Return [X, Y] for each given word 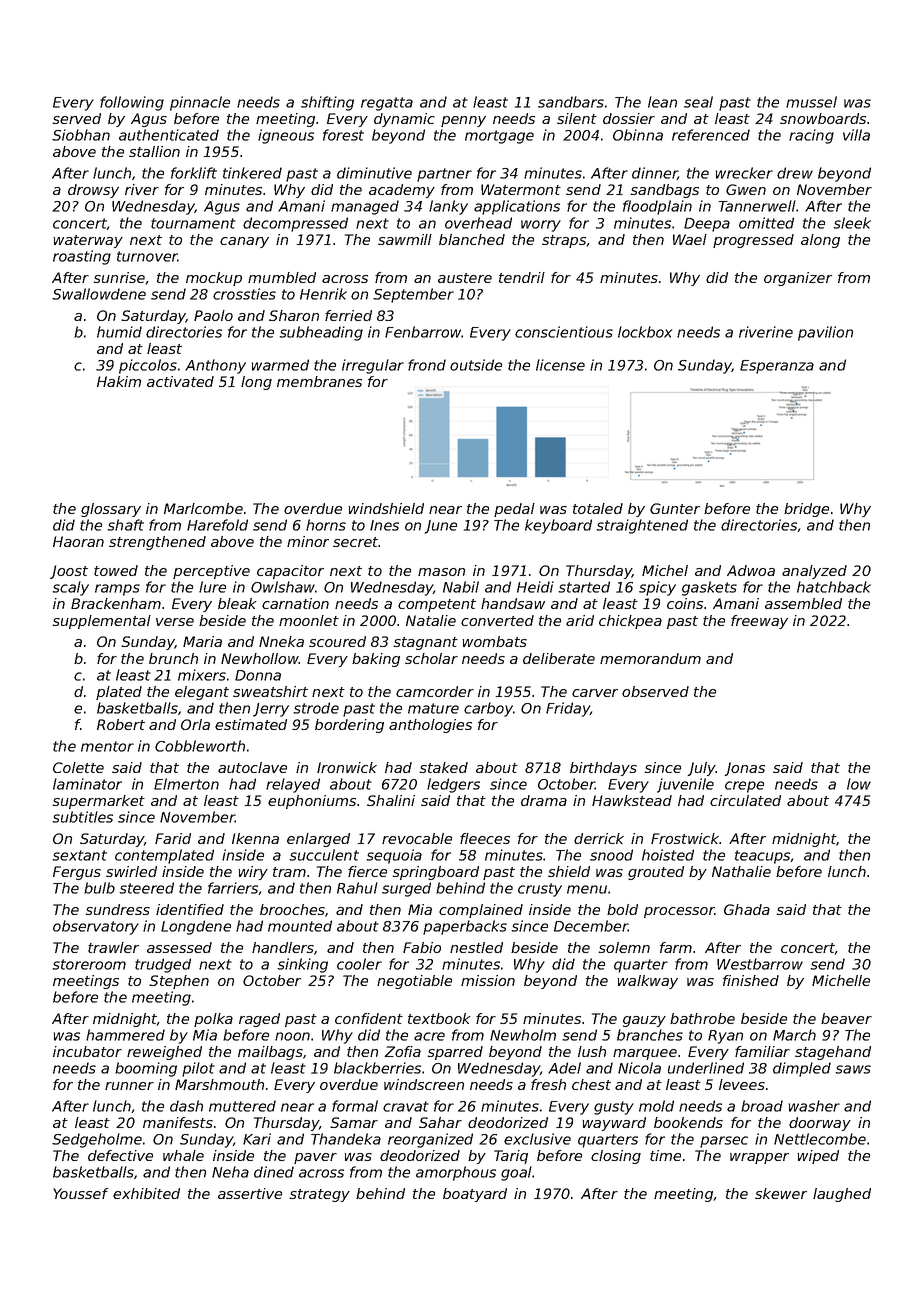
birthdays [603, 769]
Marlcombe [203, 508]
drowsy [93, 191]
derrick [599, 838]
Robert [121, 724]
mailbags [270, 1053]
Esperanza [777, 367]
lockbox [645, 332]
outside [476, 365]
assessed [179, 947]
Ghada [747, 909]
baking [376, 660]
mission [488, 980]
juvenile [685, 785]
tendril [522, 277]
